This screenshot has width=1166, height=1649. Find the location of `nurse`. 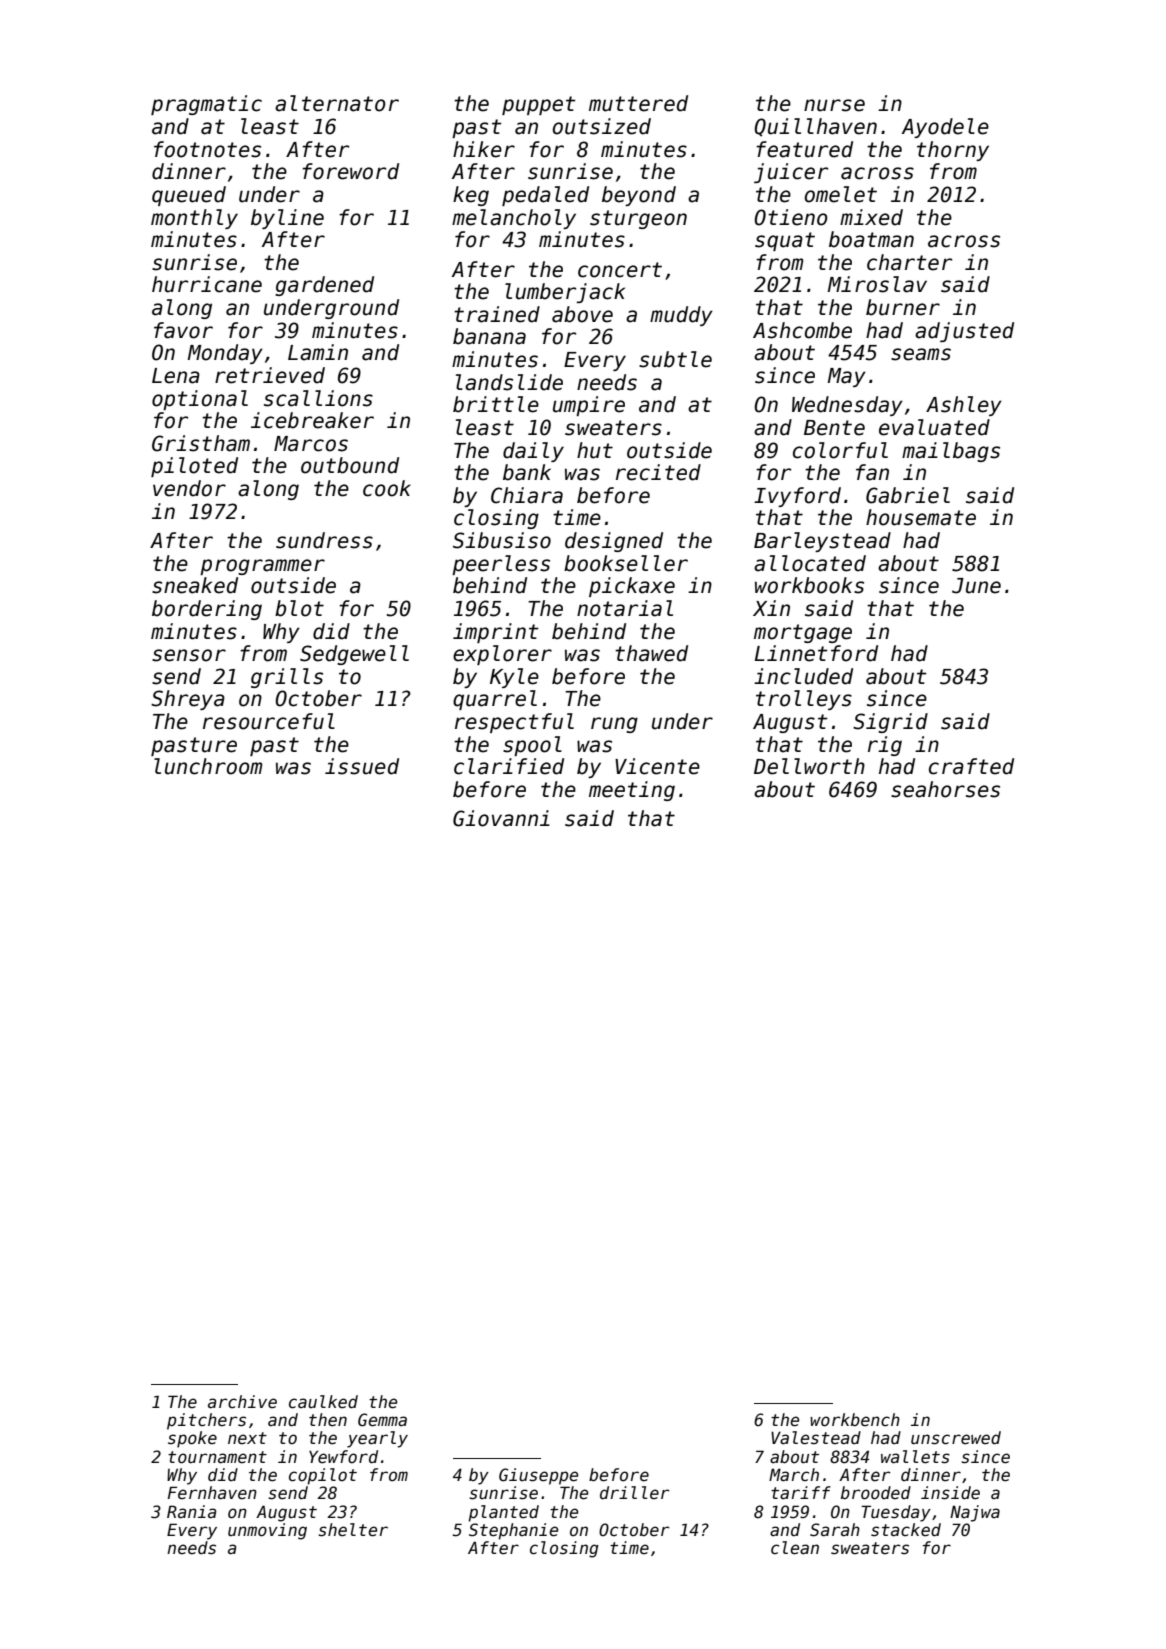

nurse is located at coordinates (834, 105).
